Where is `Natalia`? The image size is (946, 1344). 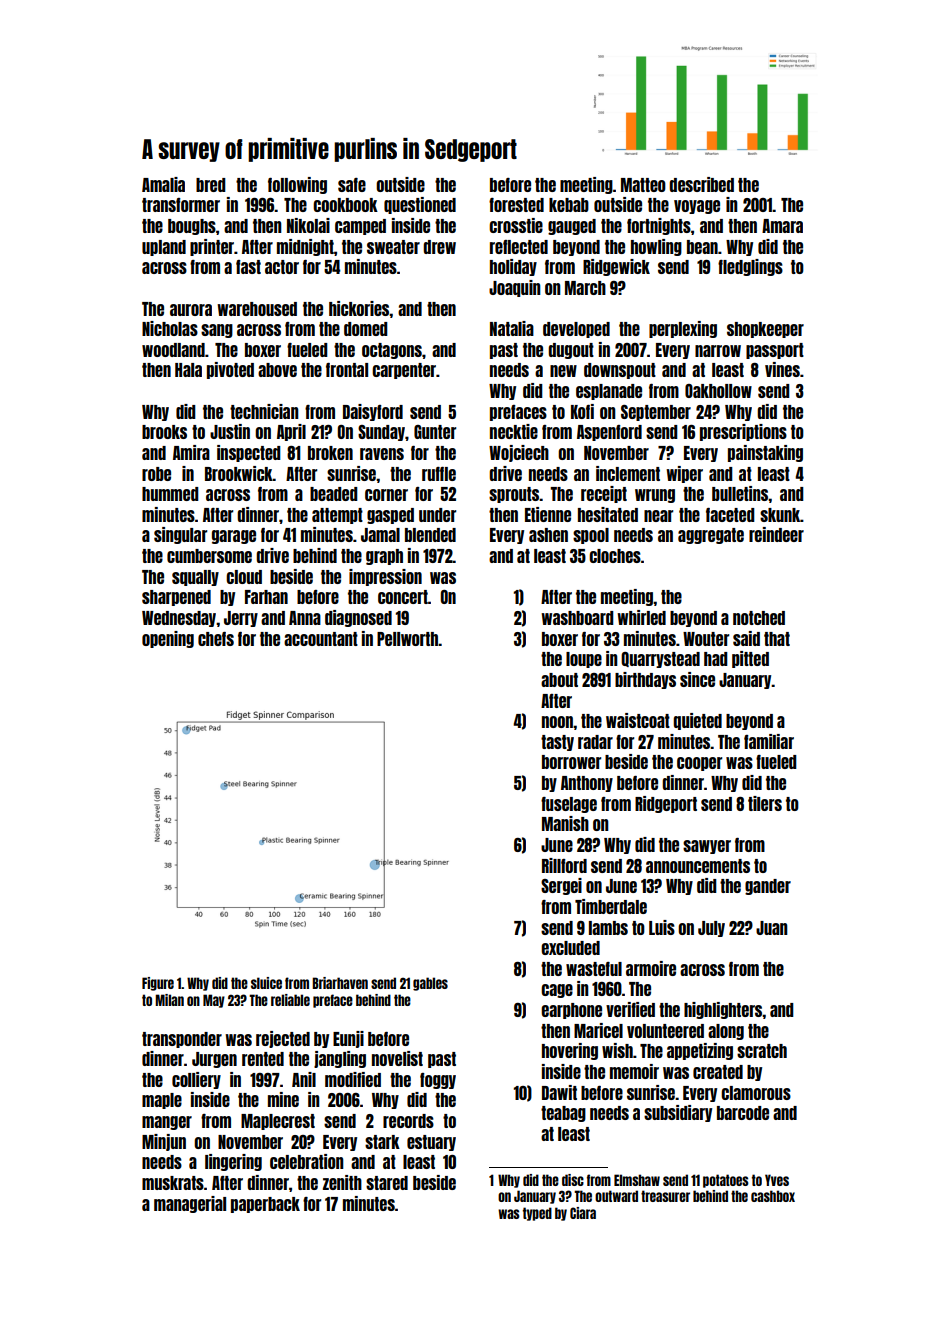 Natalia is located at coordinates (512, 328).
